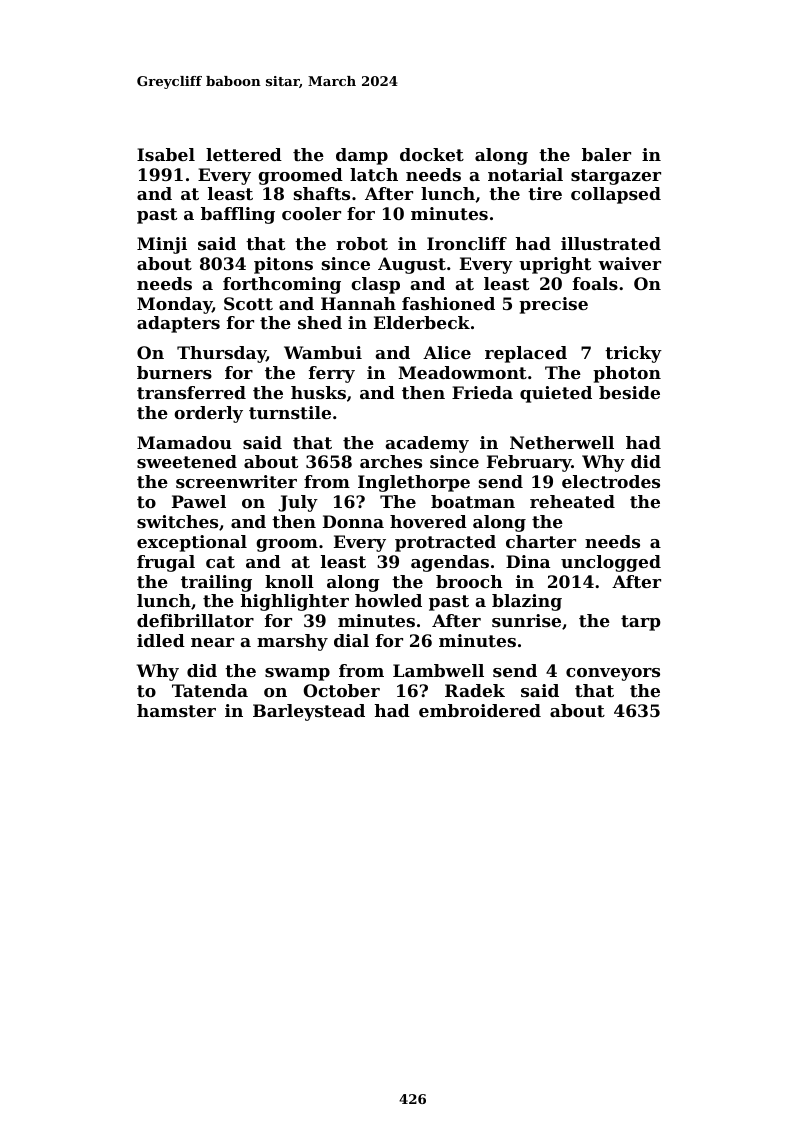 Image resolution: width=798 pixels, height=1132 pixels. I want to click on embroidered, so click(480, 710).
